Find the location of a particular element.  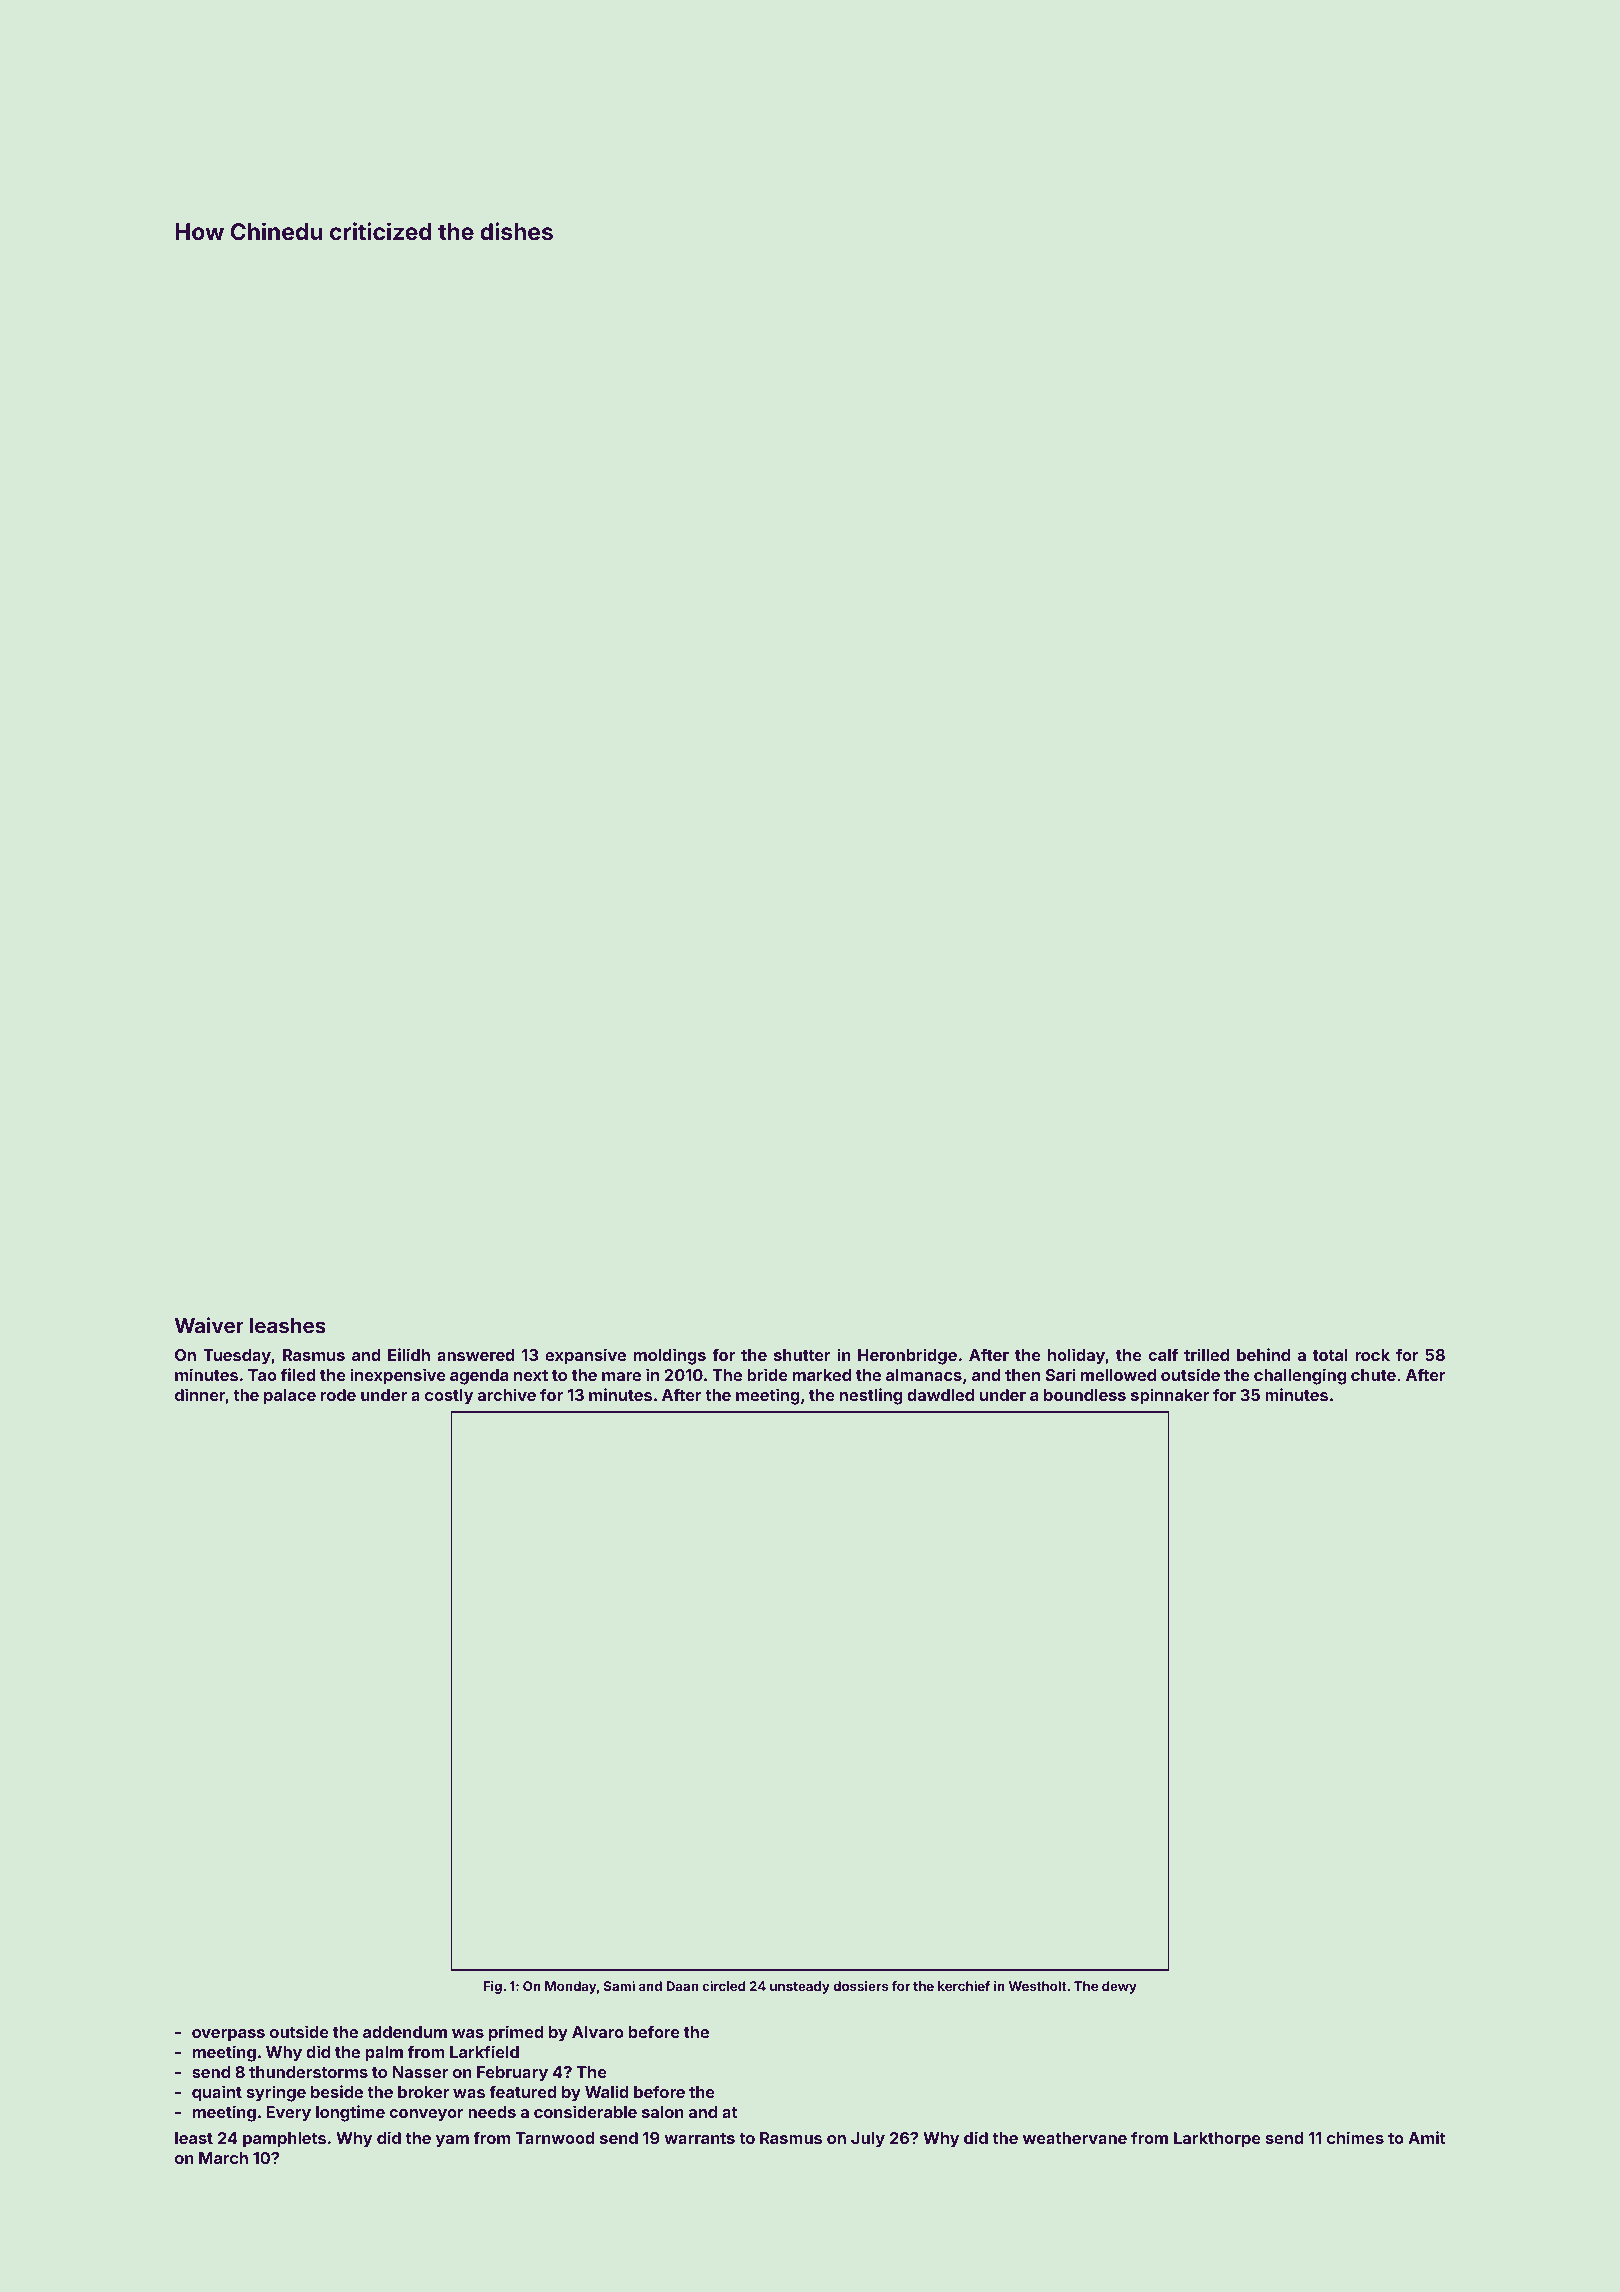

Daan is located at coordinates (682, 1986).
